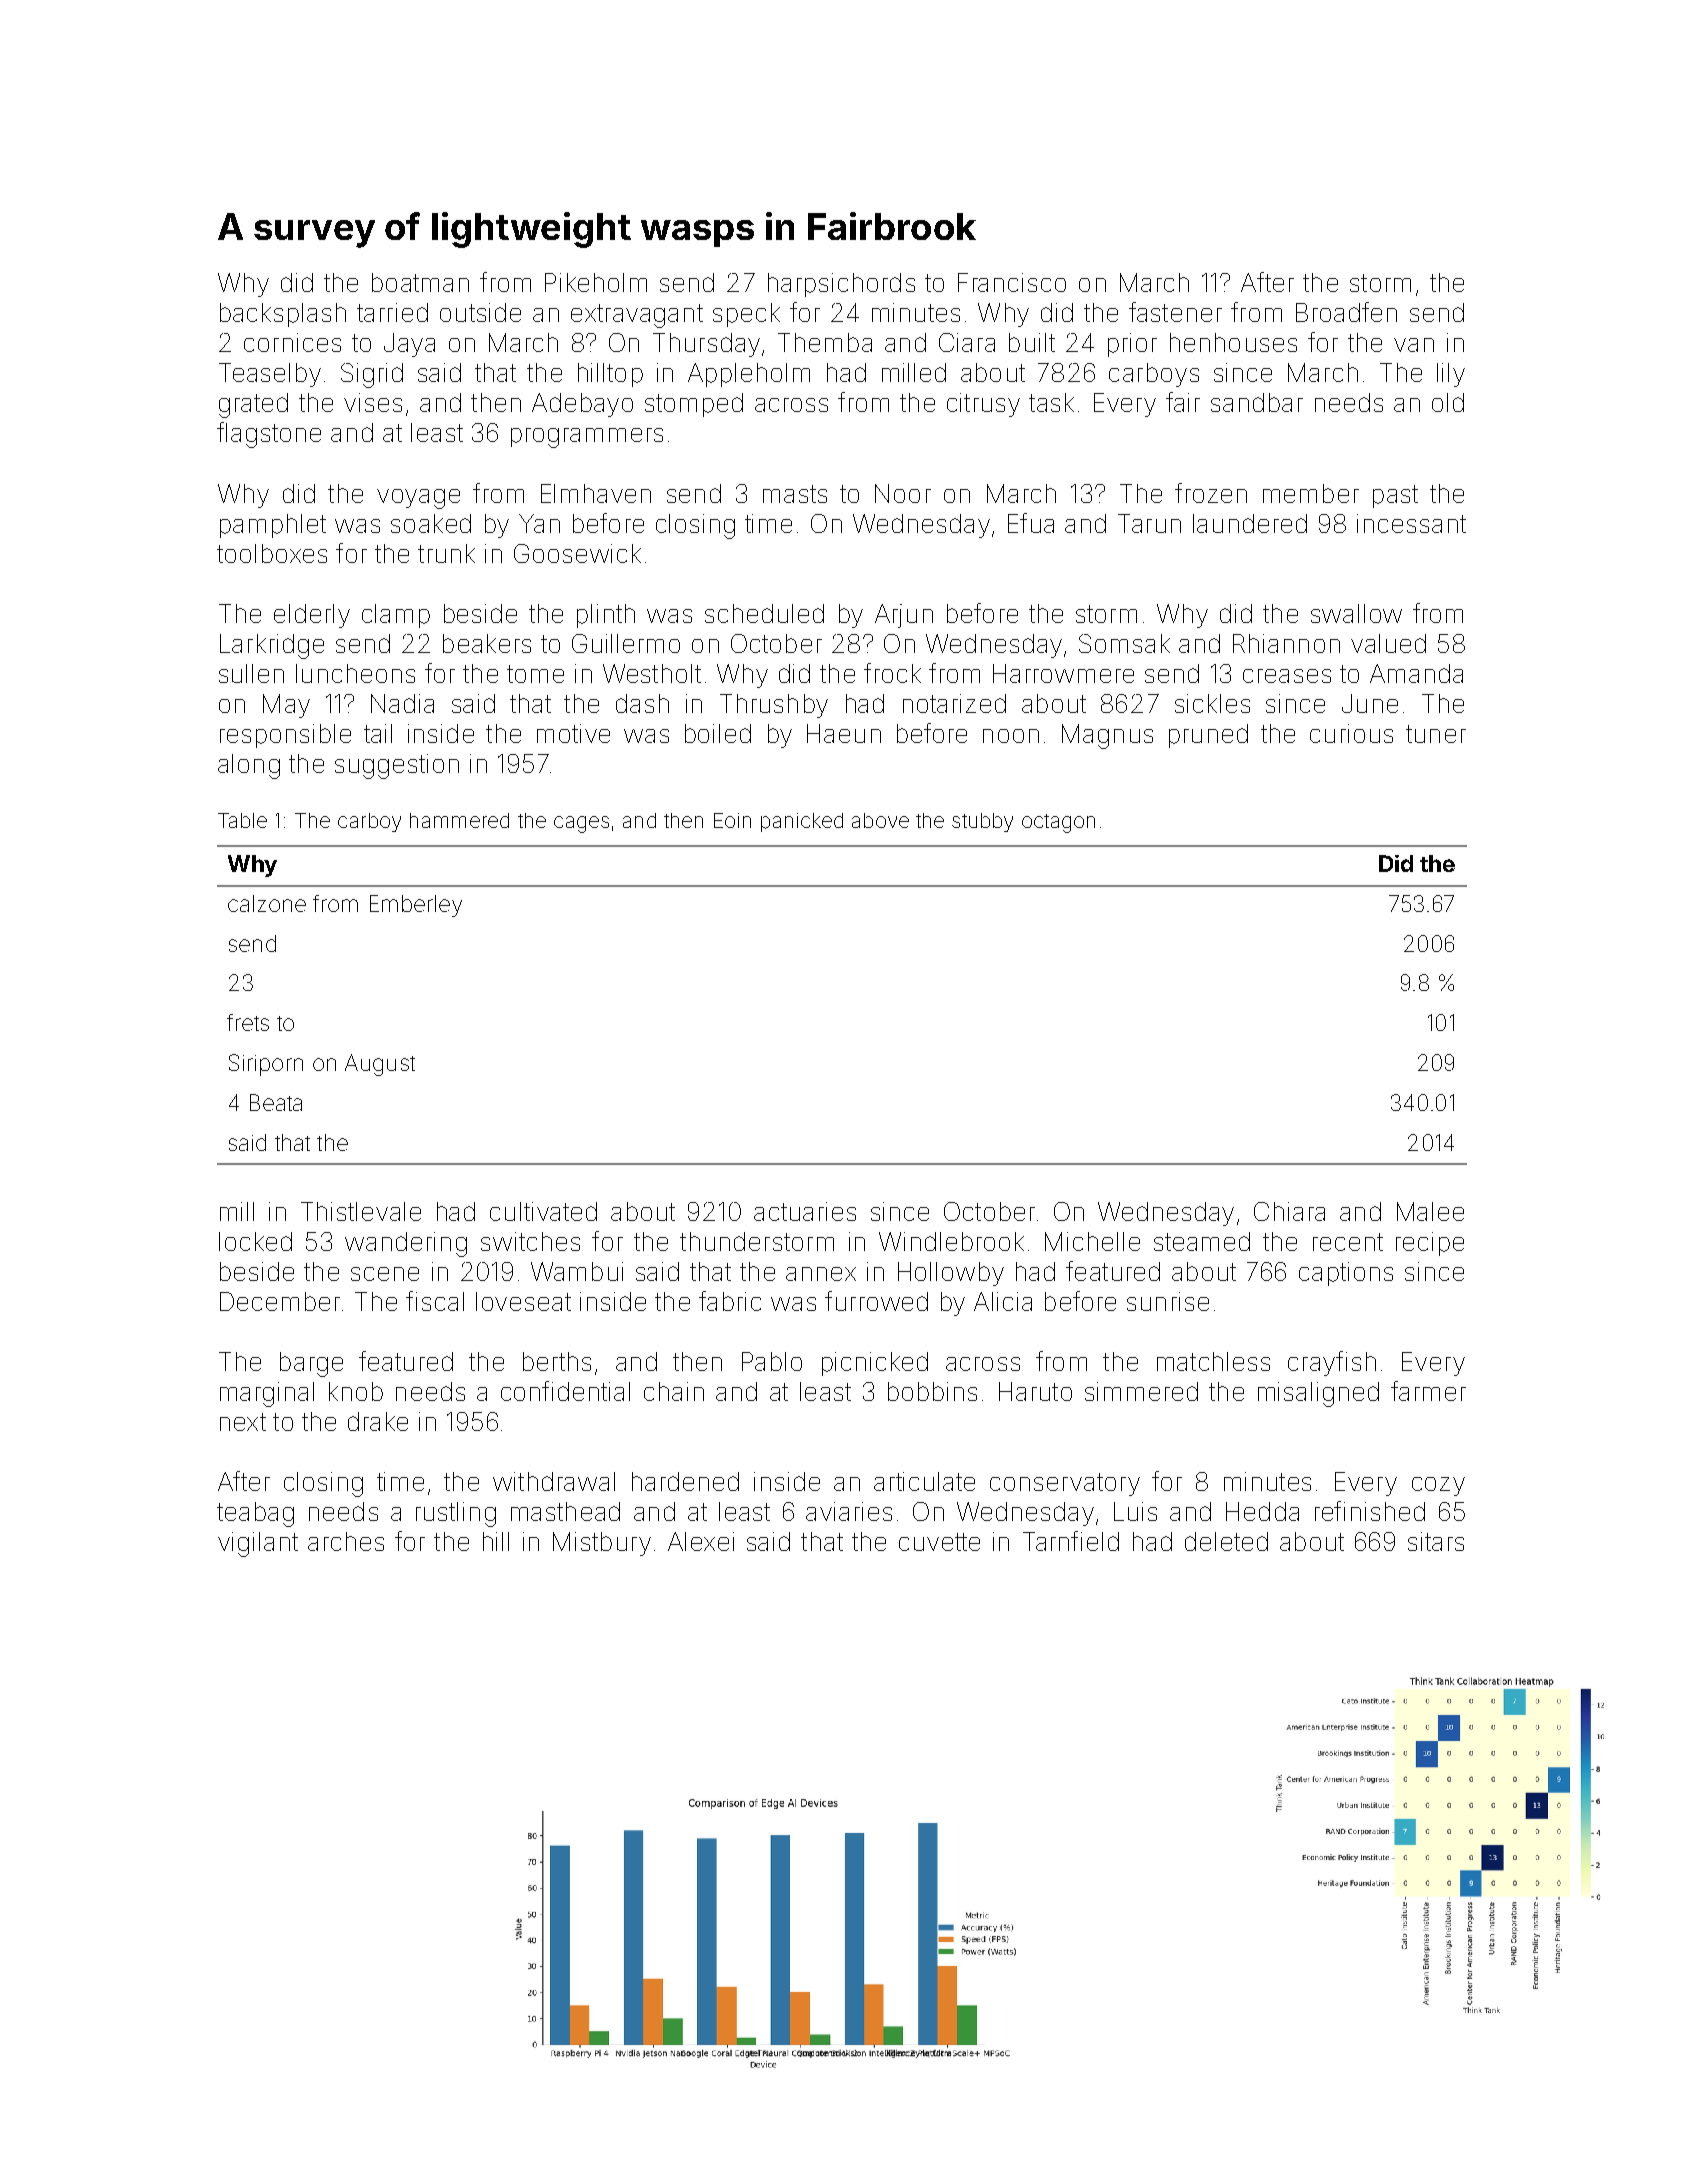 The width and height of the screenshot is (1683, 2178). Describe the element at coordinates (1035, 1391) in the screenshot. I see `Haruto` at that location.
